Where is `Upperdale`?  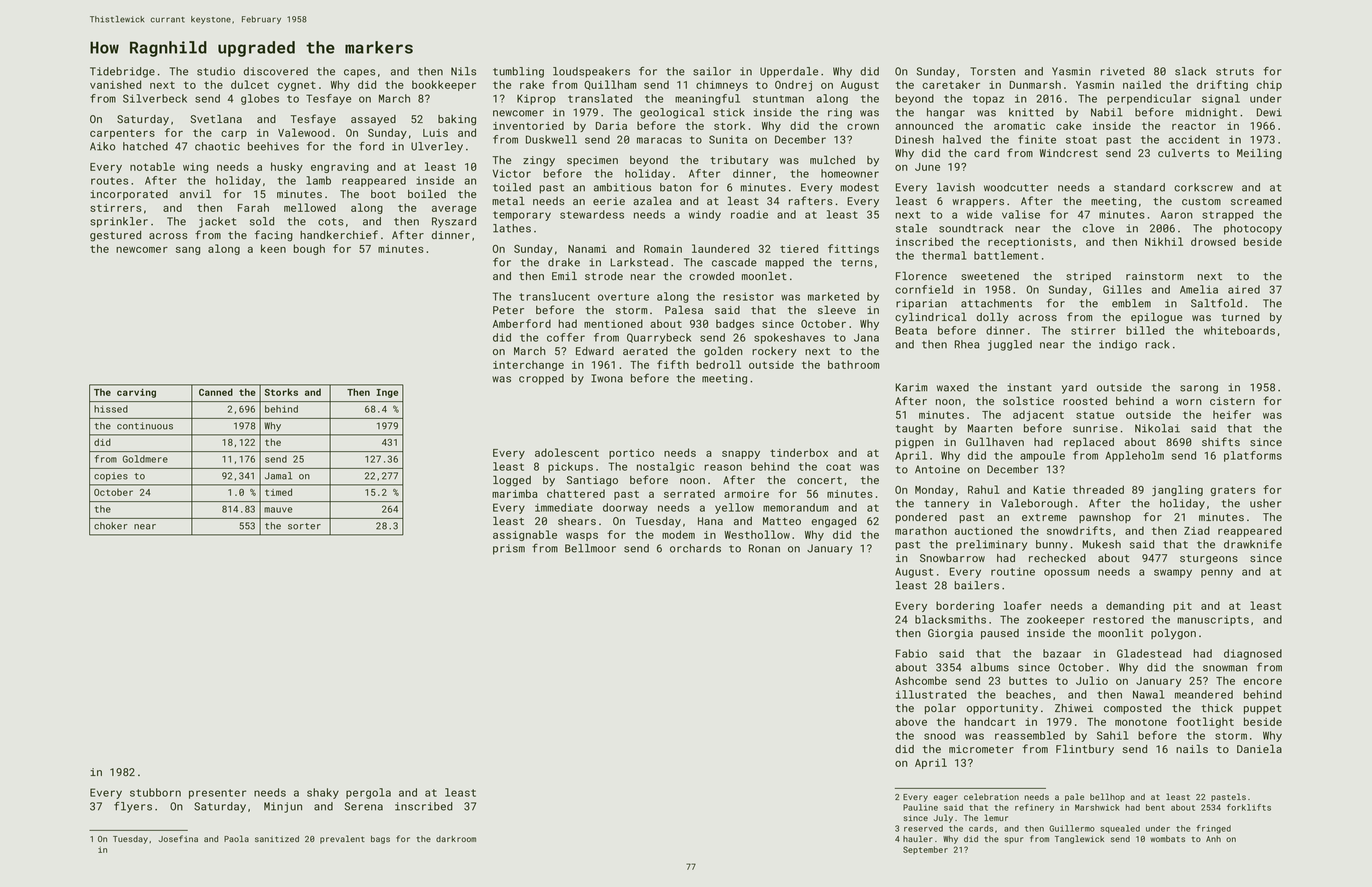
Upperdale is located at coordinates (789, 72).
